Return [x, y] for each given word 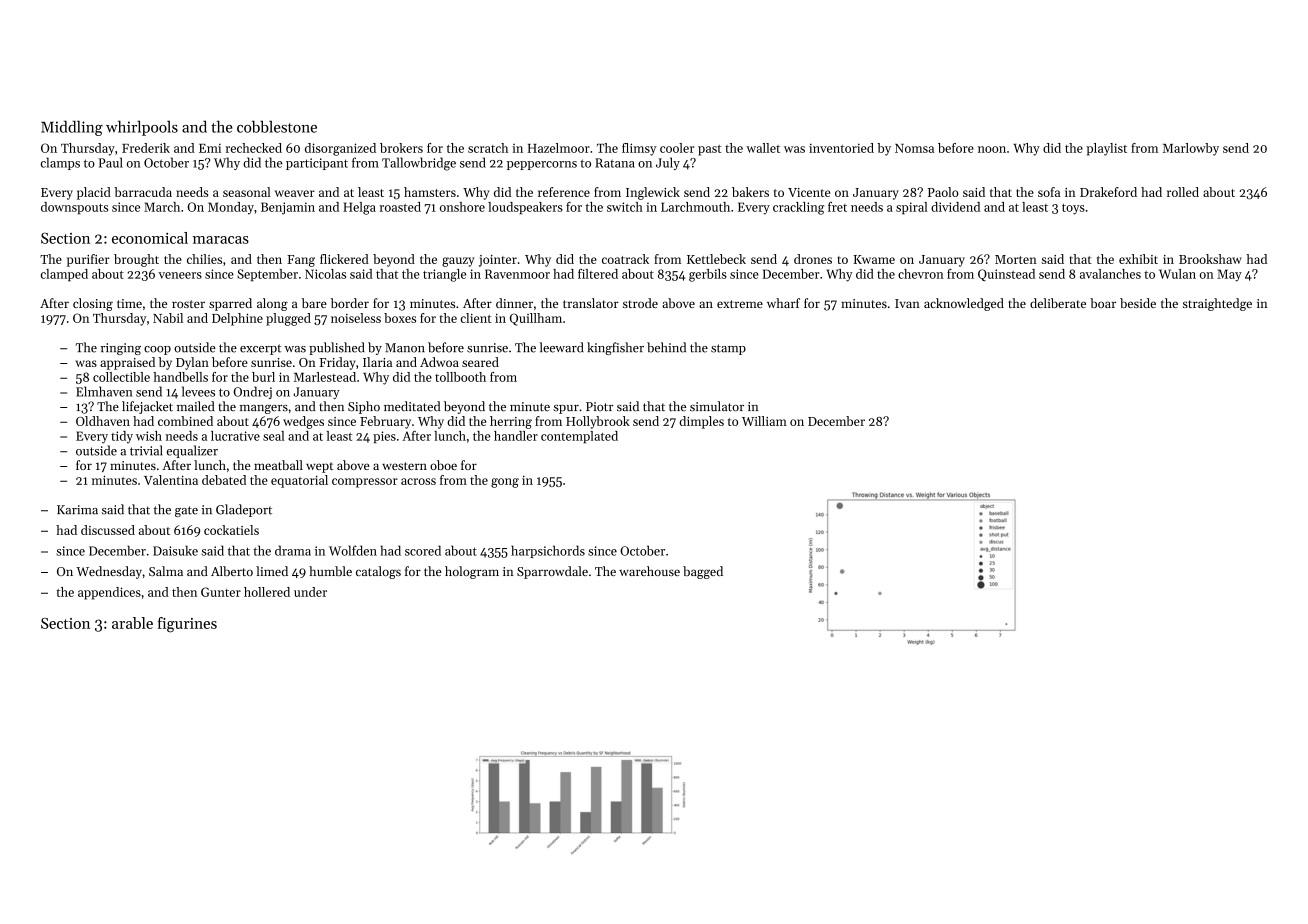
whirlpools [142, 128]
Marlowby [1191, 149]
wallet [763, 148]
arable [132, 623]
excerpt [260, 349]
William [764, 421]
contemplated [579, 437]
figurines [187, 625]
